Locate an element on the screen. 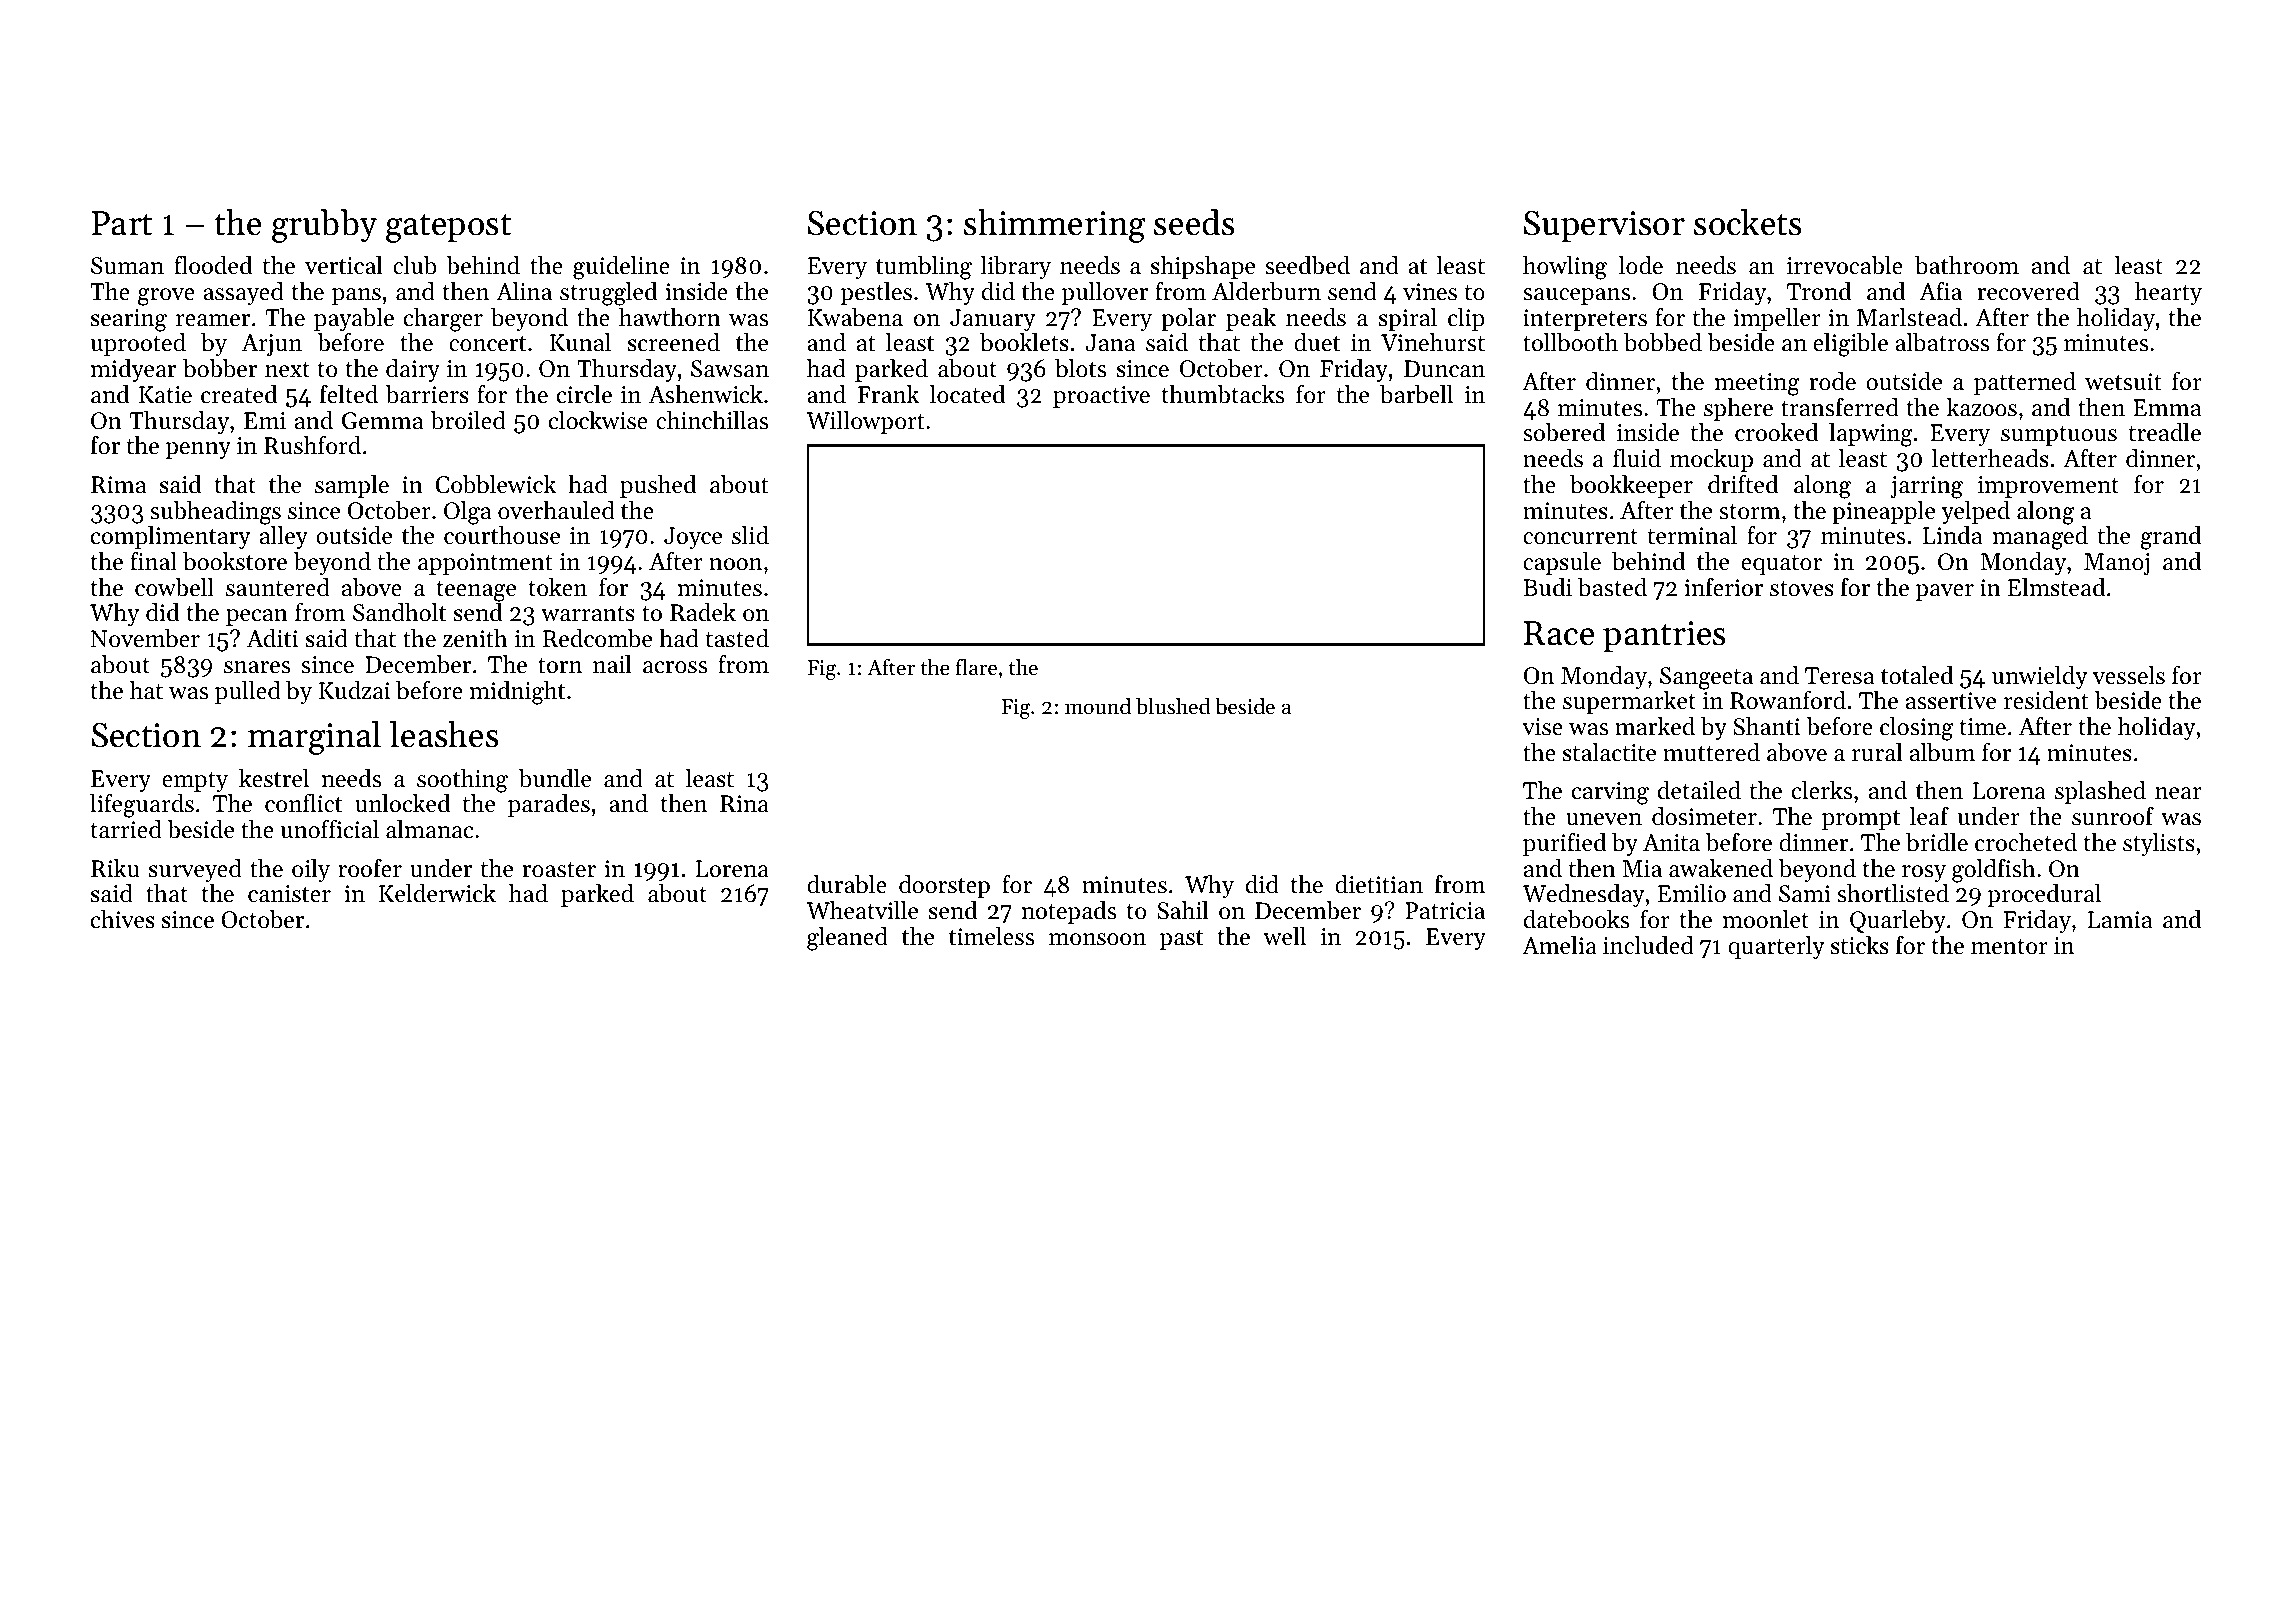 The image size is (2292, 1620). penny is located at coordinates (198, 450).
